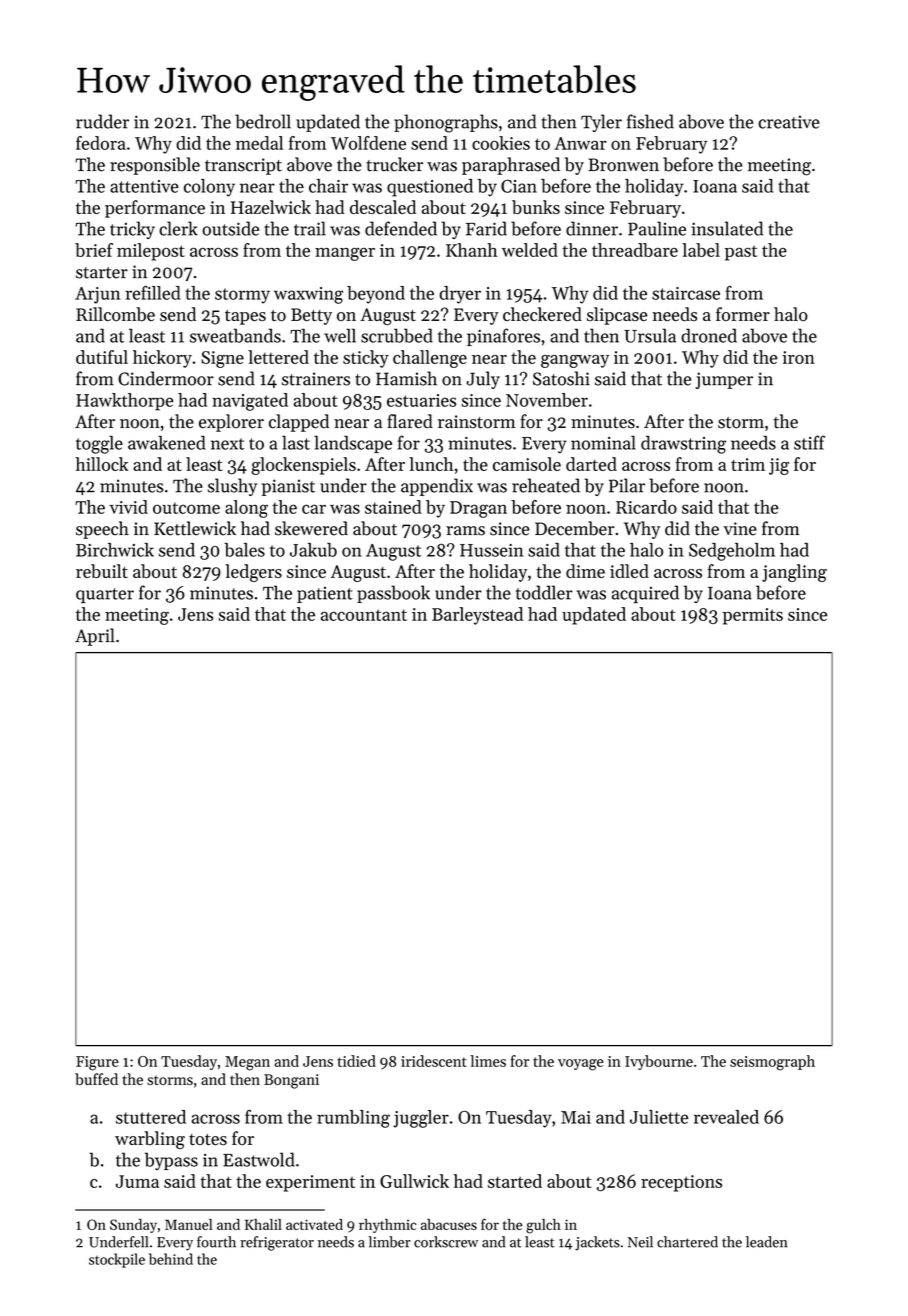  What do you see at coordinates (171, 1259) in the page?
I see `behind` at bounding box center [171, 1259].
